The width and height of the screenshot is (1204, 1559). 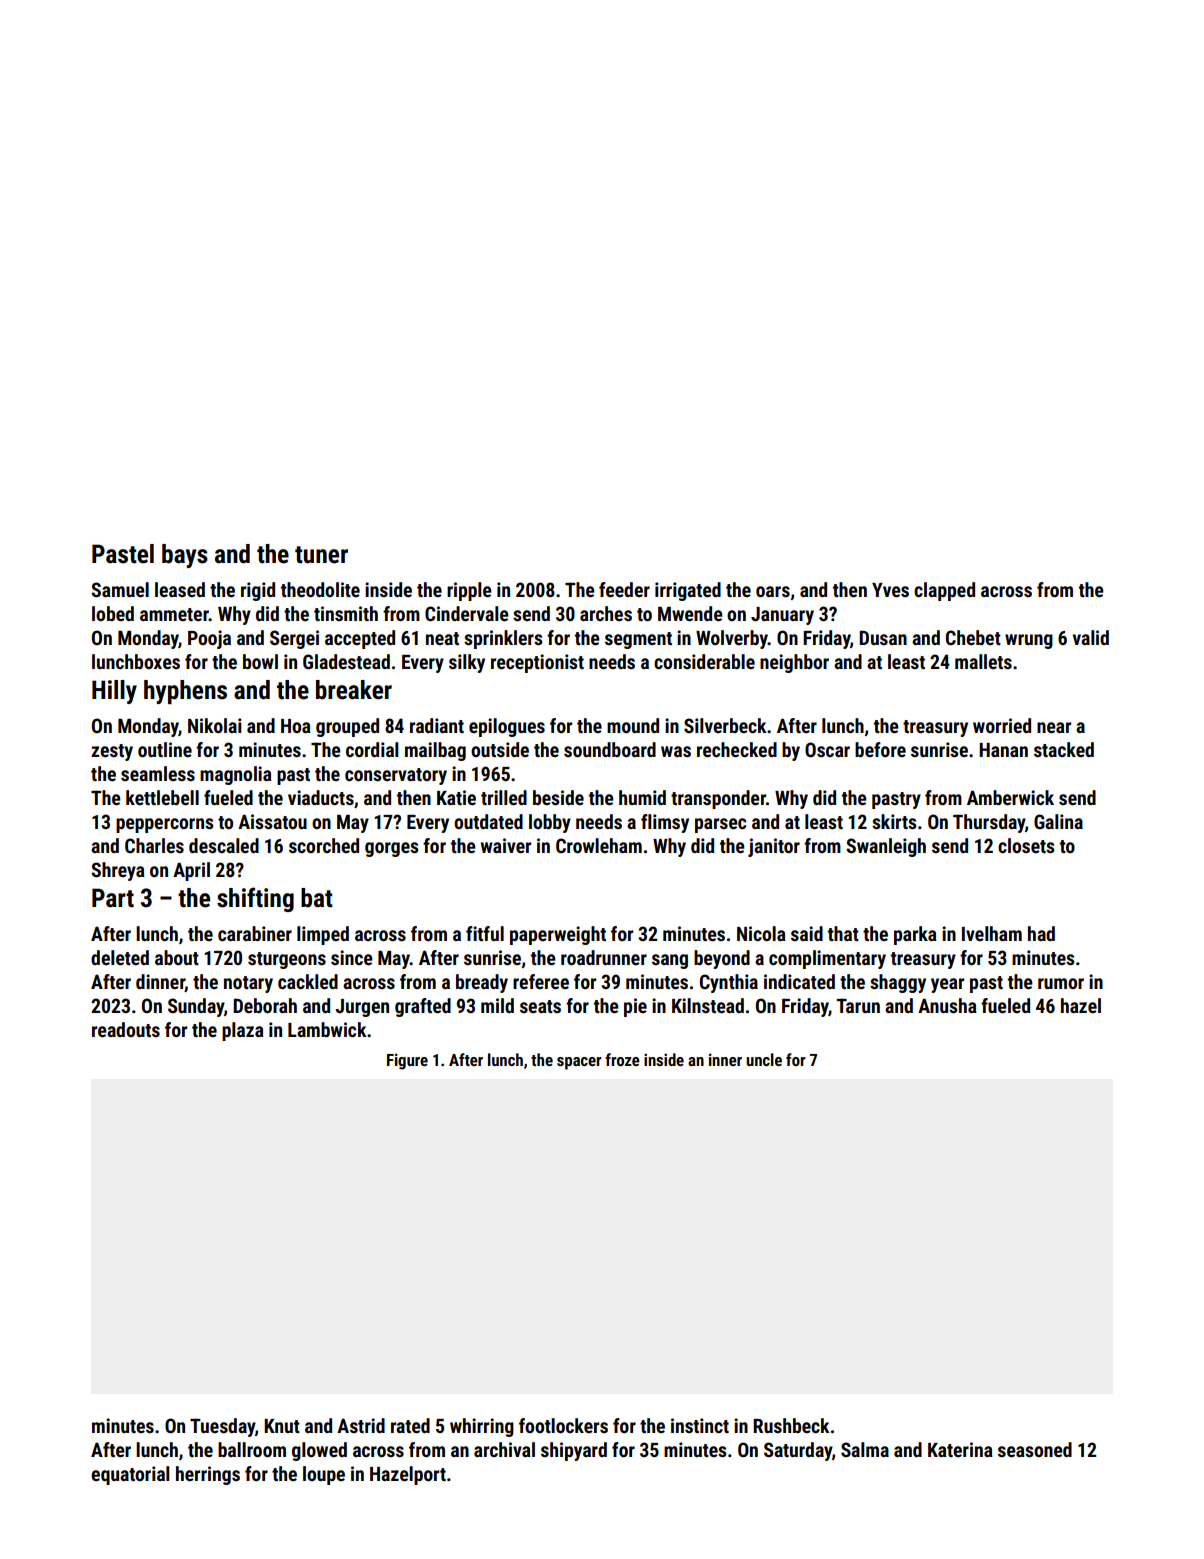 I want to click on clapped, so click(x=944, y=591).
